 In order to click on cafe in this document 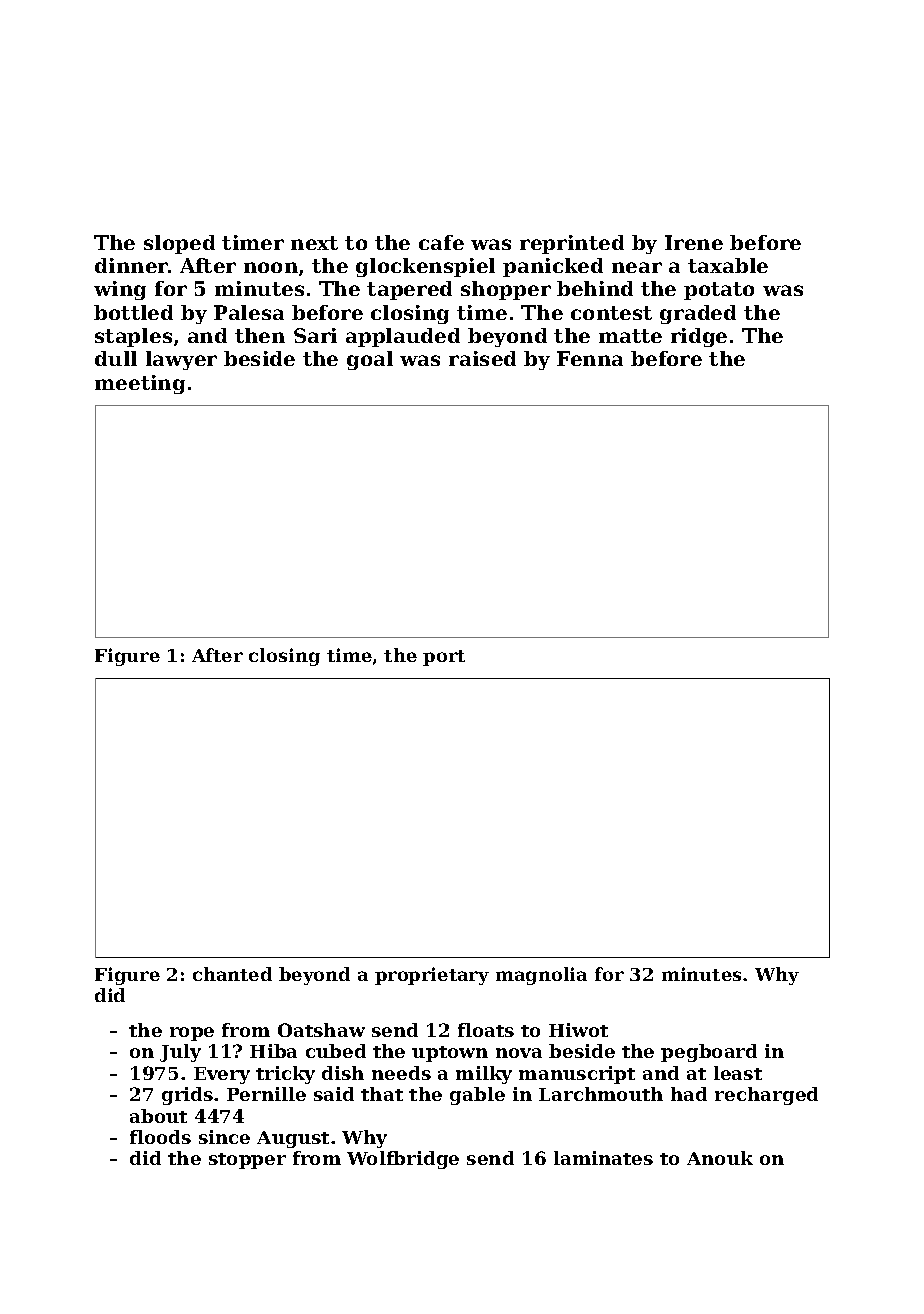, I will do `click(441, 242)`.
